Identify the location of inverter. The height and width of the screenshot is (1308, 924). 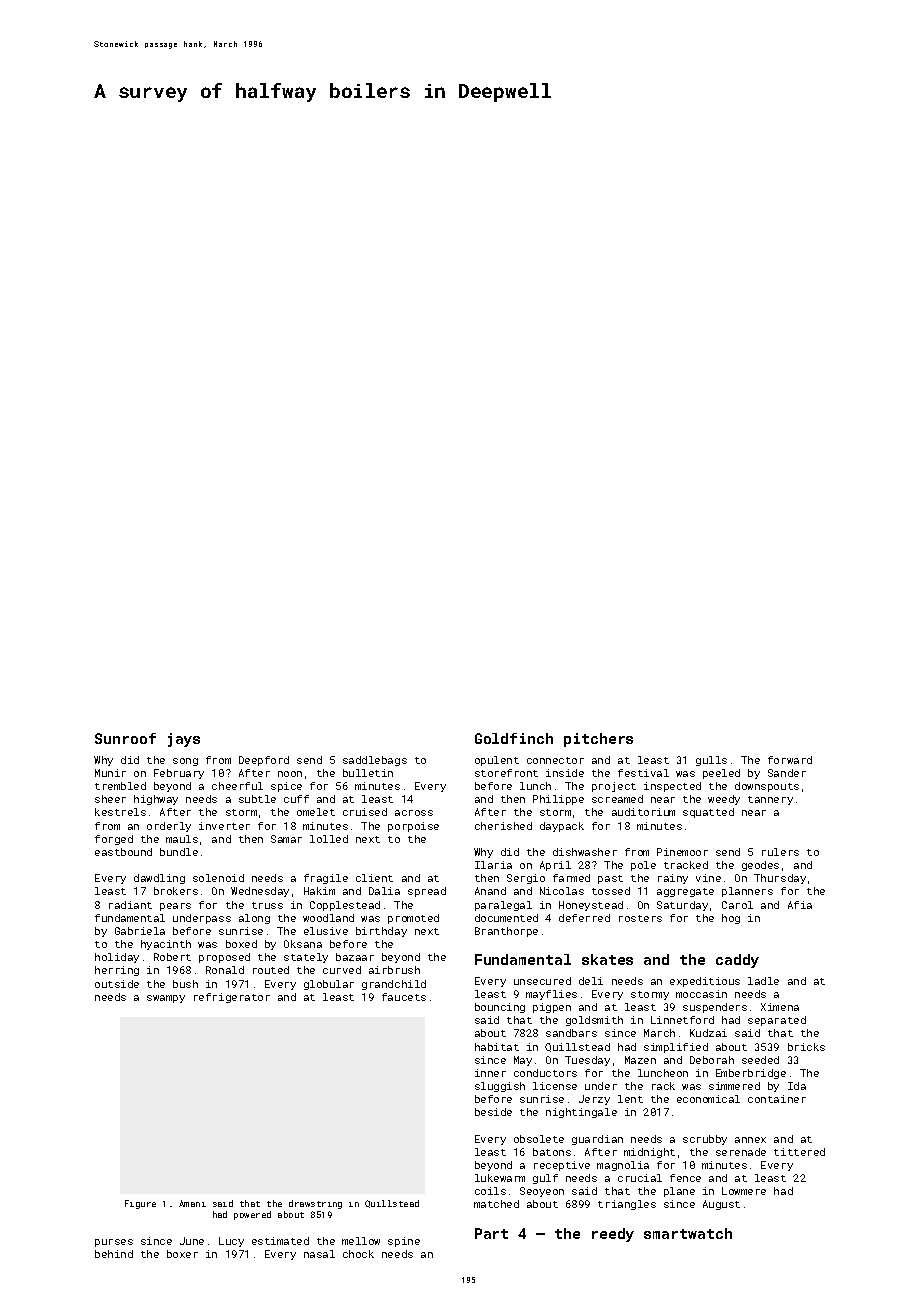
(224, 826).
